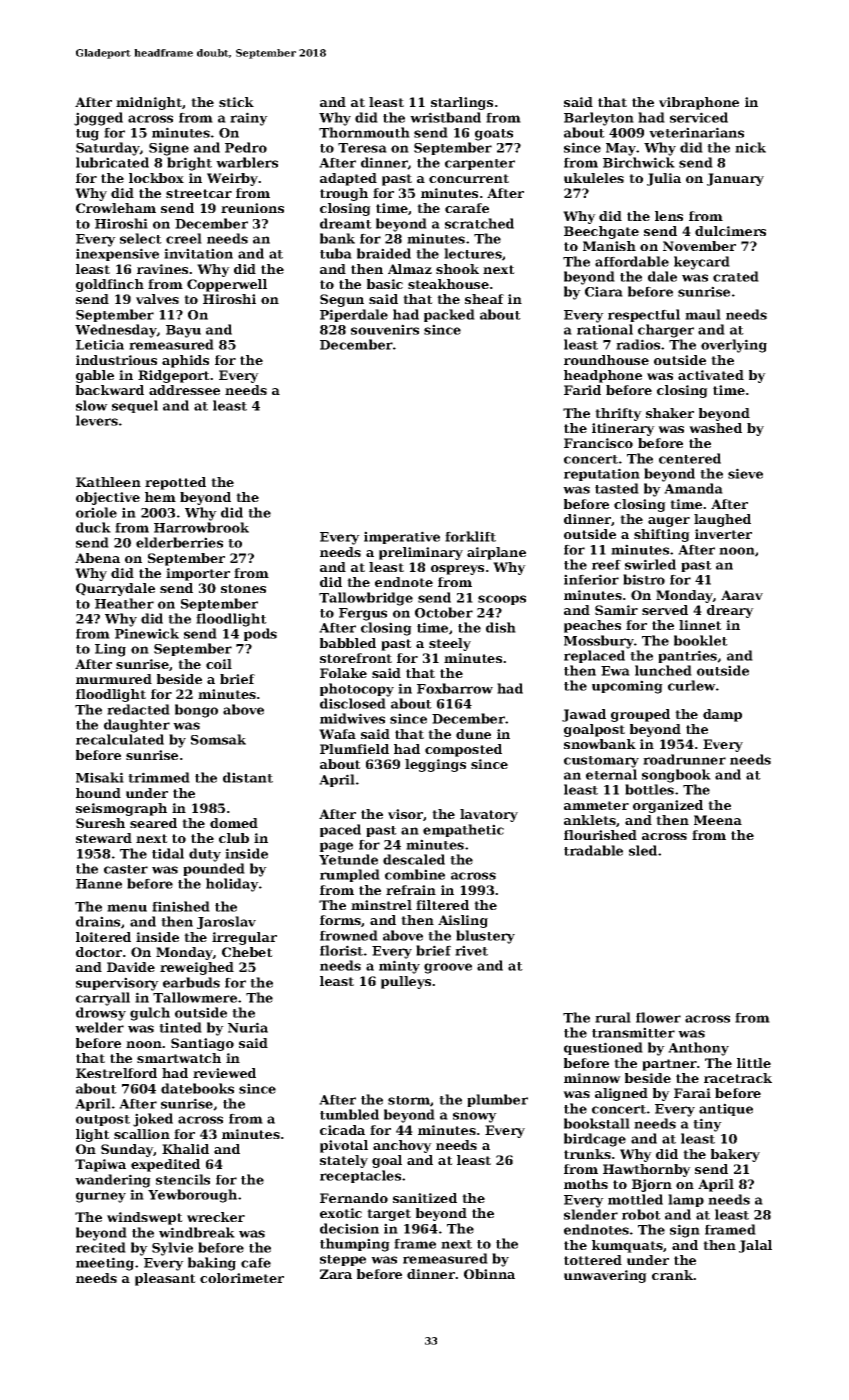 The image size is (849, 1400). Describe the element at coordinates (340, 920) in the image. I see `forms` at that location.
